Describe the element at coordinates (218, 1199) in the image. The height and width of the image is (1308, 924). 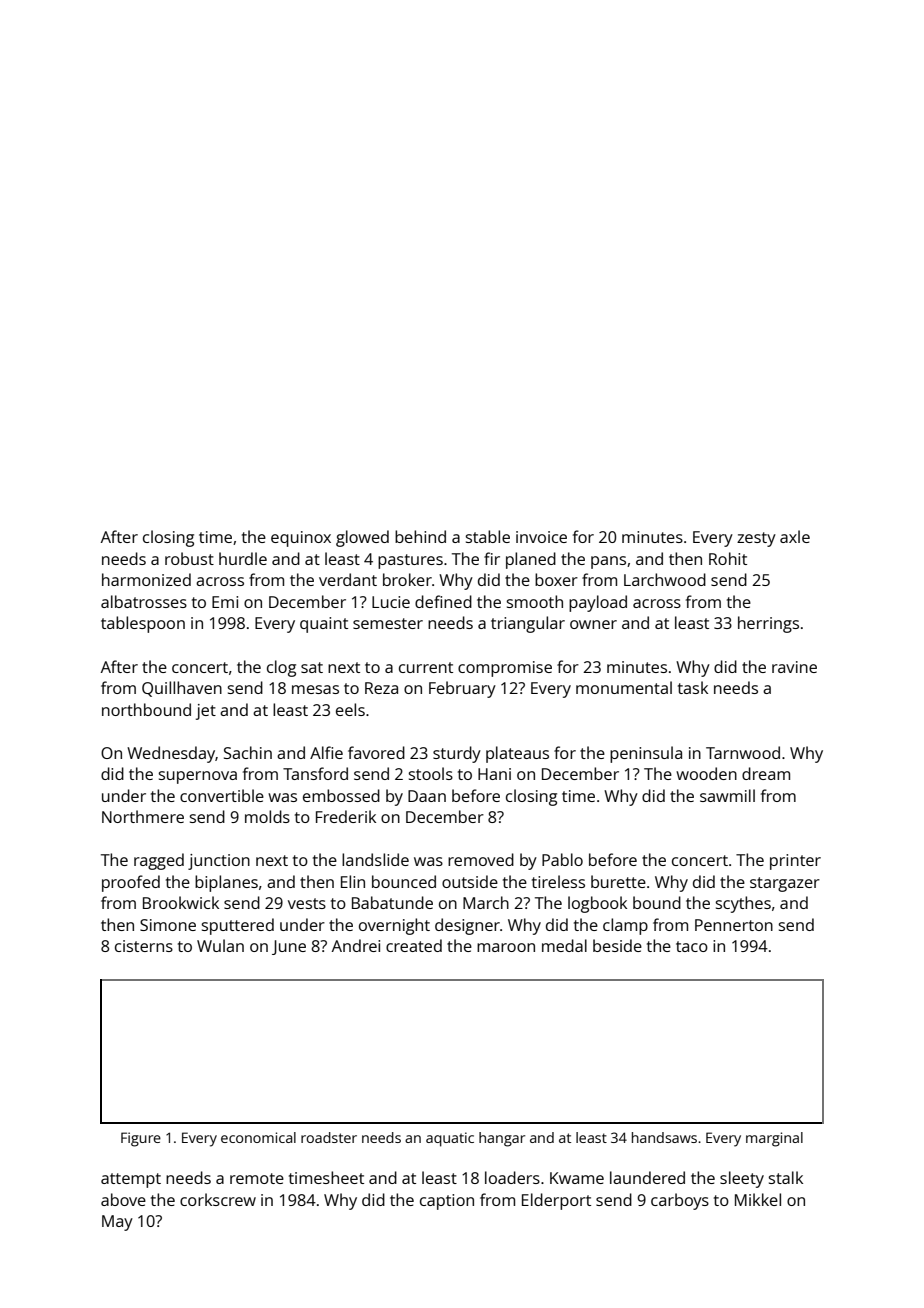
I see `corkscrew` at that location.
